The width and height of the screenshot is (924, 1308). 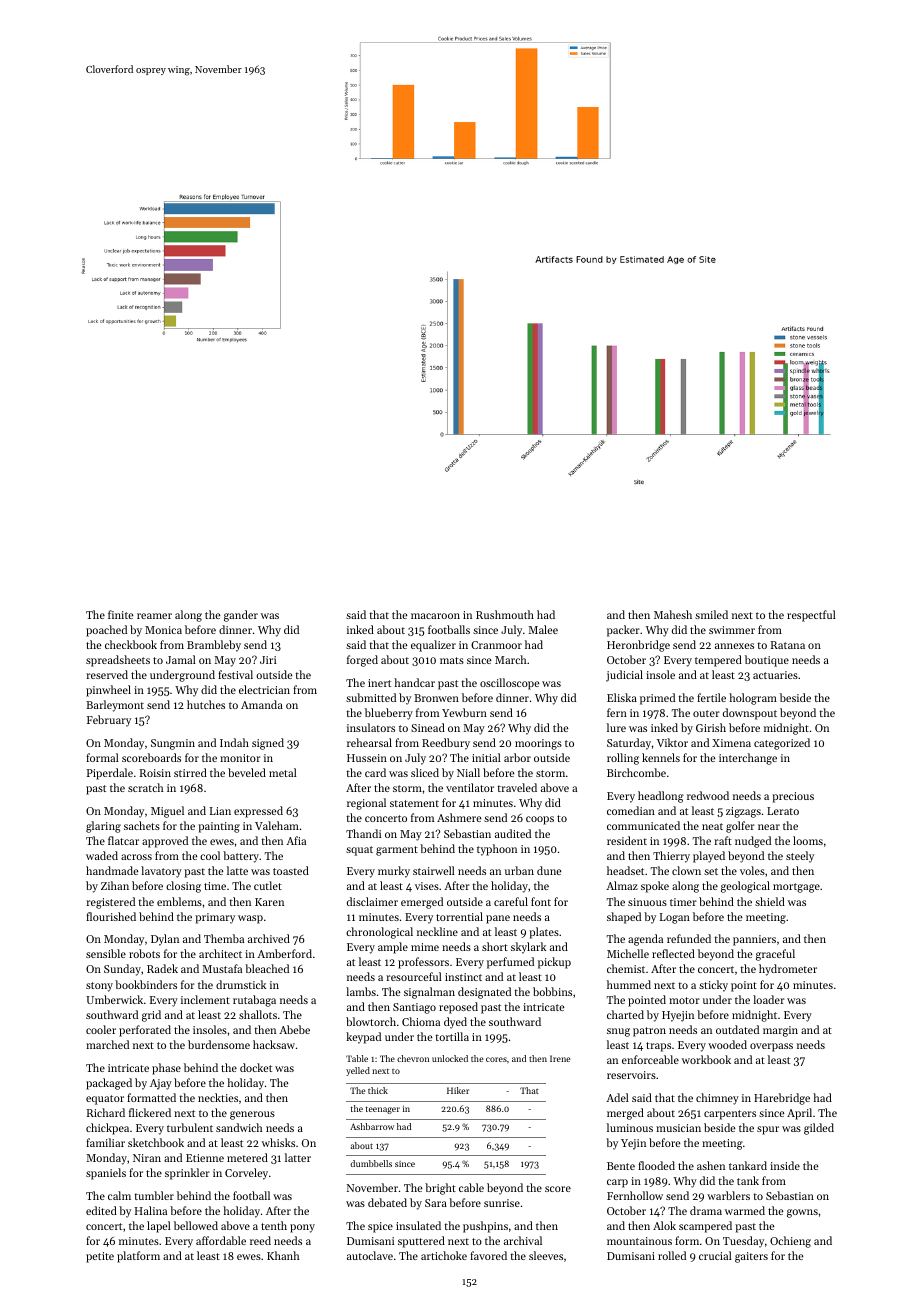 I want to click on emblems, so click(x=179, y=901).
